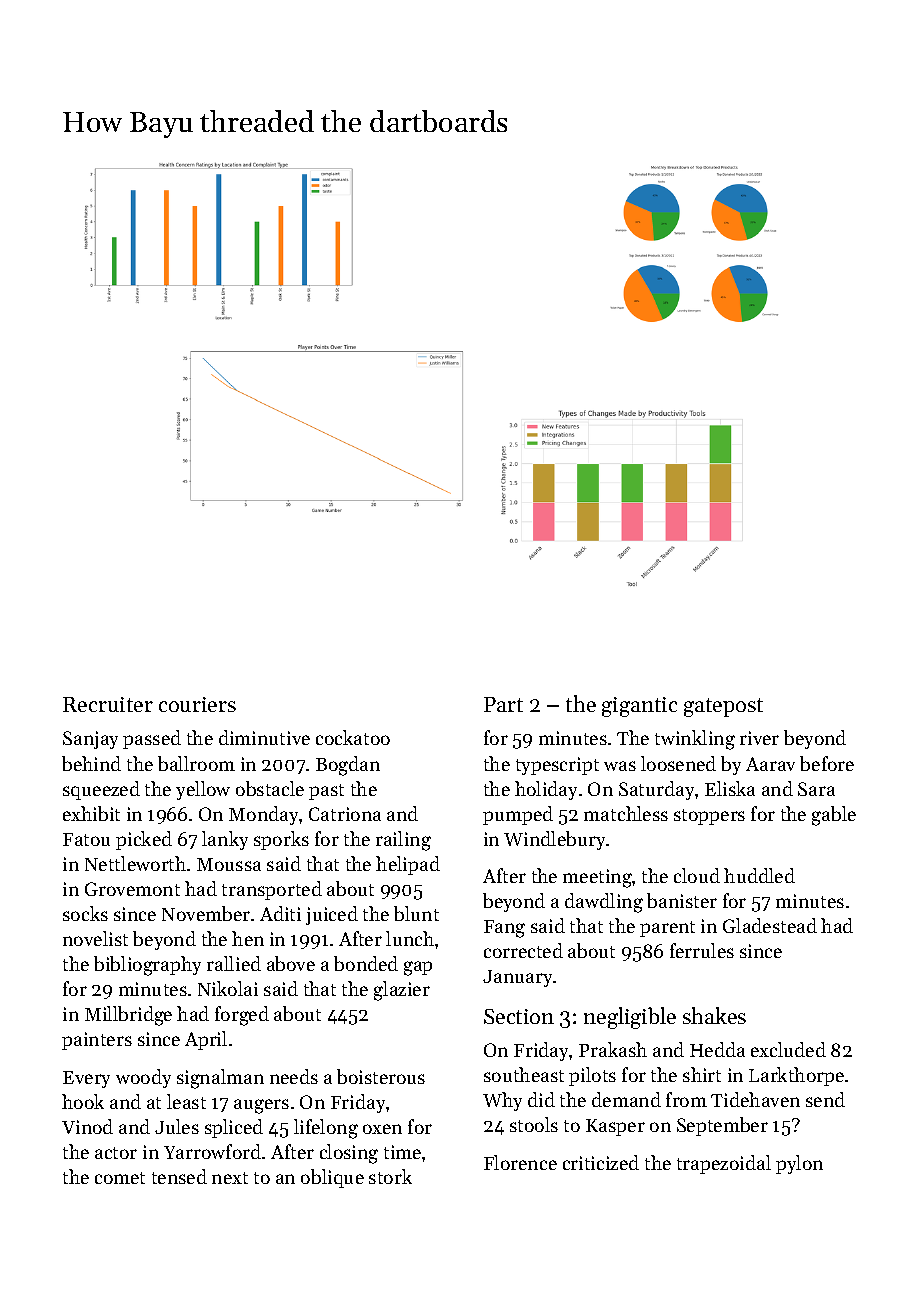 Image resolution: width=924 pixels, height=1311 pixels. Describe the element at coordinates (108, 704) in the image. I see `Recruiter` at that location.
